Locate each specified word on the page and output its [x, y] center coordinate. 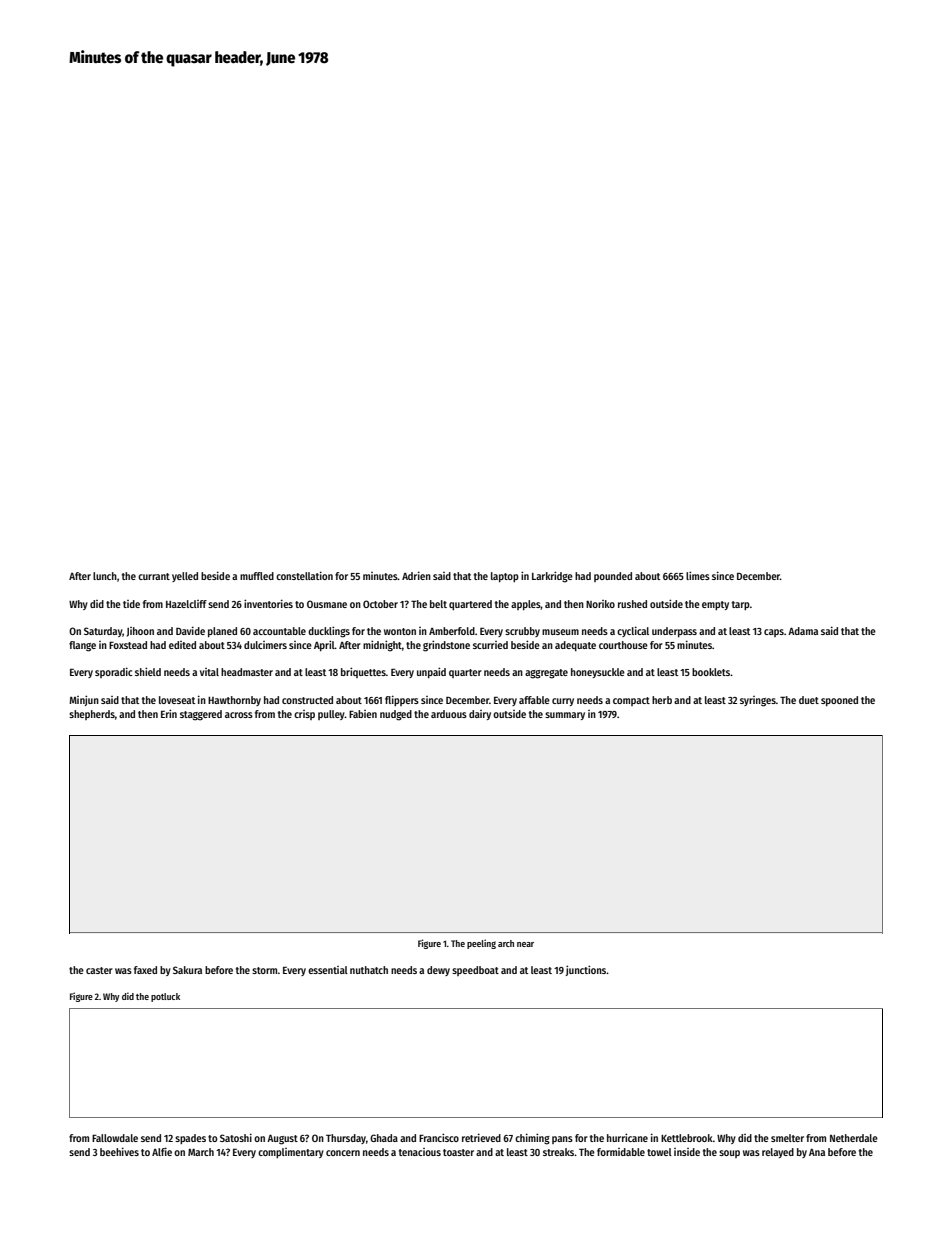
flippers [402, 700]
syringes [758, 701]
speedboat [475, 971]
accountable [279, 631]
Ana [817, 1152]
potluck [165, 997]
